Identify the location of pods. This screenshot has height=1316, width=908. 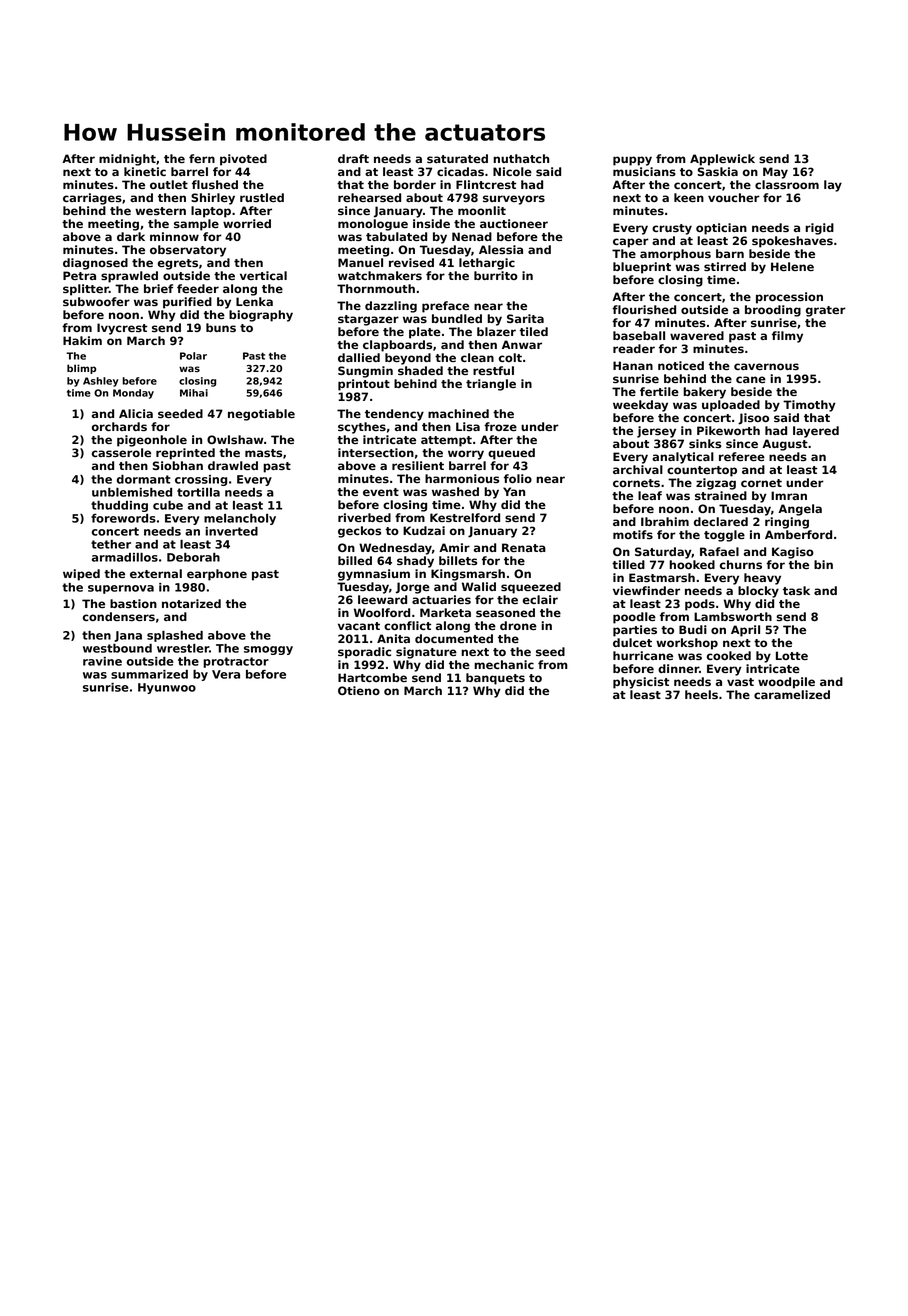
(700, 605).
